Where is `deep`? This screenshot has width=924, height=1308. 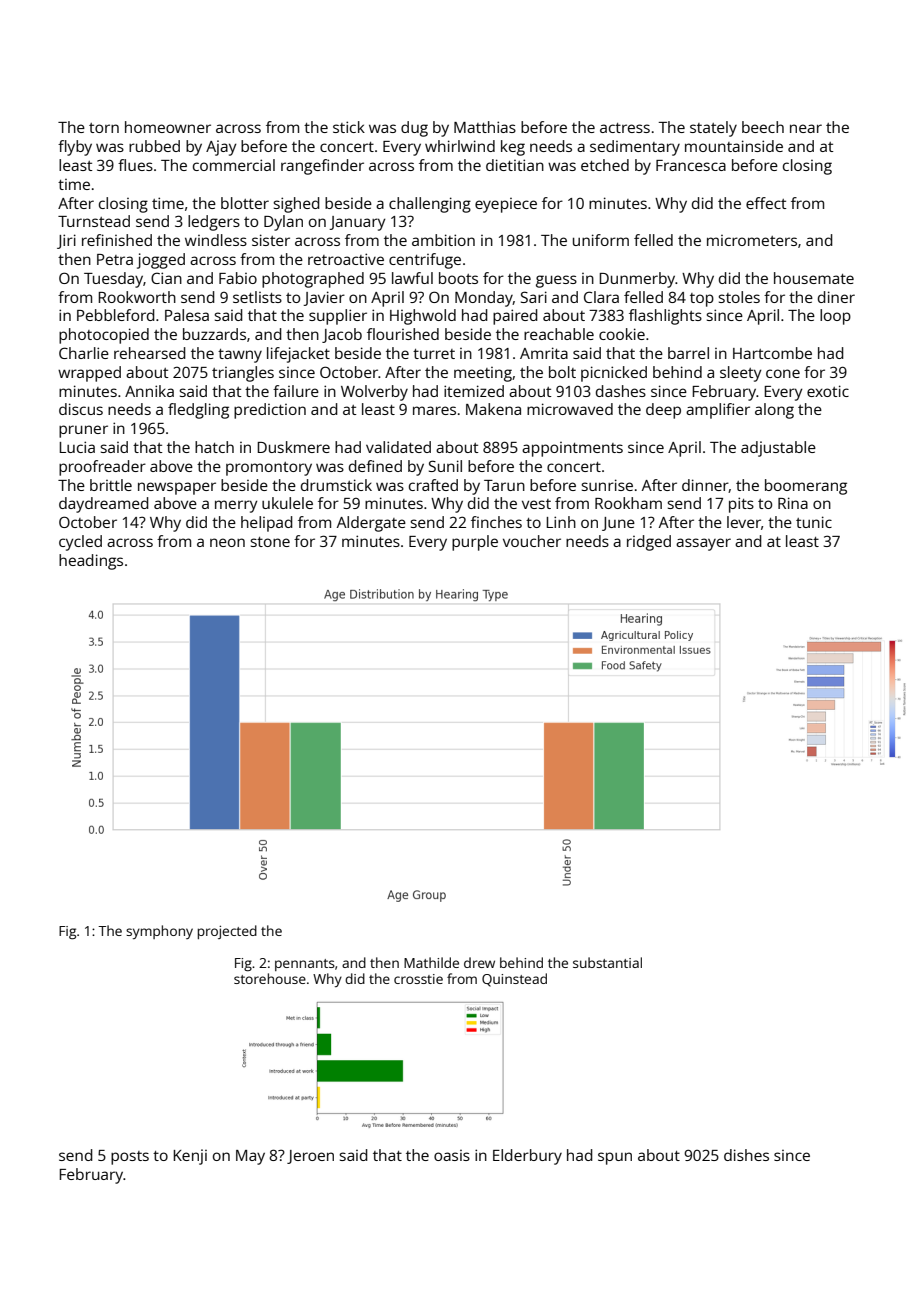
deep is located at coordinates (663, 411).
